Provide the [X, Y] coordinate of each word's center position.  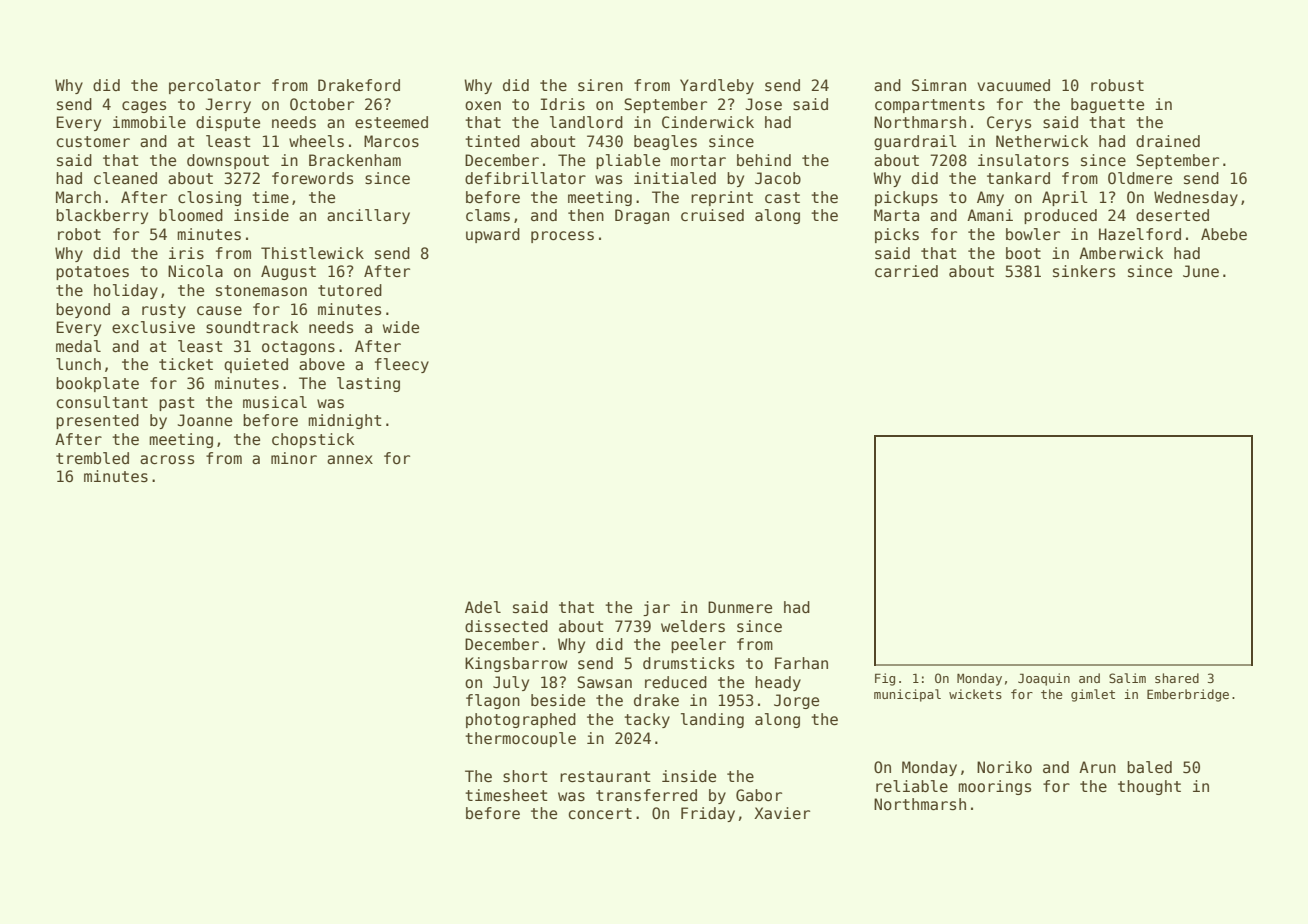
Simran [939, 85]
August [288, 272]
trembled [92, 458]
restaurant [605, 777]
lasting [368, 384]
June [1201, 271]
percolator [215, 86]
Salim [1127, 678]
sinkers [1084, 271]
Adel [483, 607]
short [525, 776]
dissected [506, 626]
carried [906, 271]
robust [1117, 85]
